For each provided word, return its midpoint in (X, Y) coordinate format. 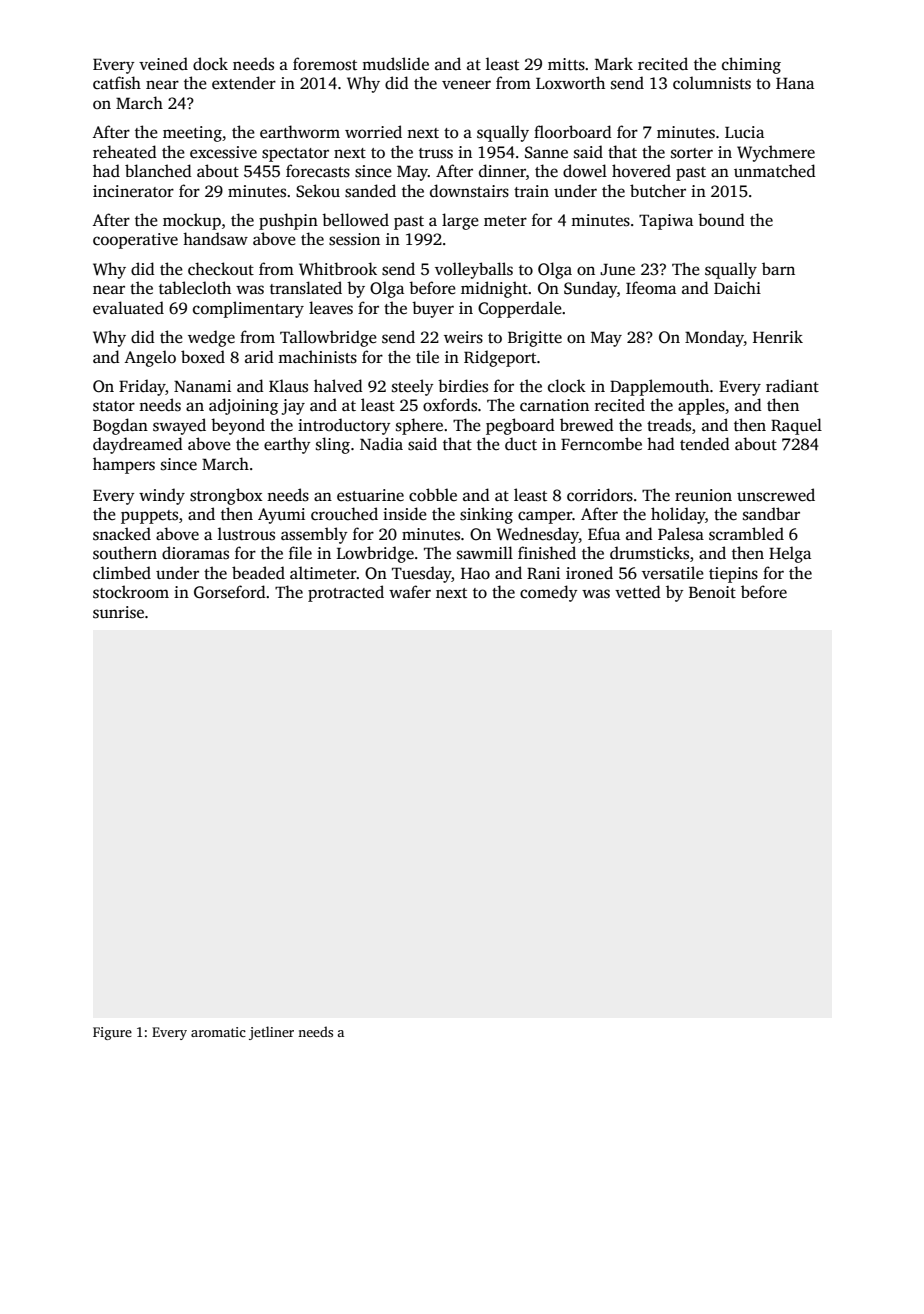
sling (333, 445)
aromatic (218, 1032)
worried (373, 132)
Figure (112, 1033)
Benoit (712, 592)
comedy (549, 593)
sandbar (771, 514)
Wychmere (776, 153)
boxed (203, 357)
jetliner (271, 1033)
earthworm (300, 131)
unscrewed (776, 495)
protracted (346, 593)
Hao (475, 573)
